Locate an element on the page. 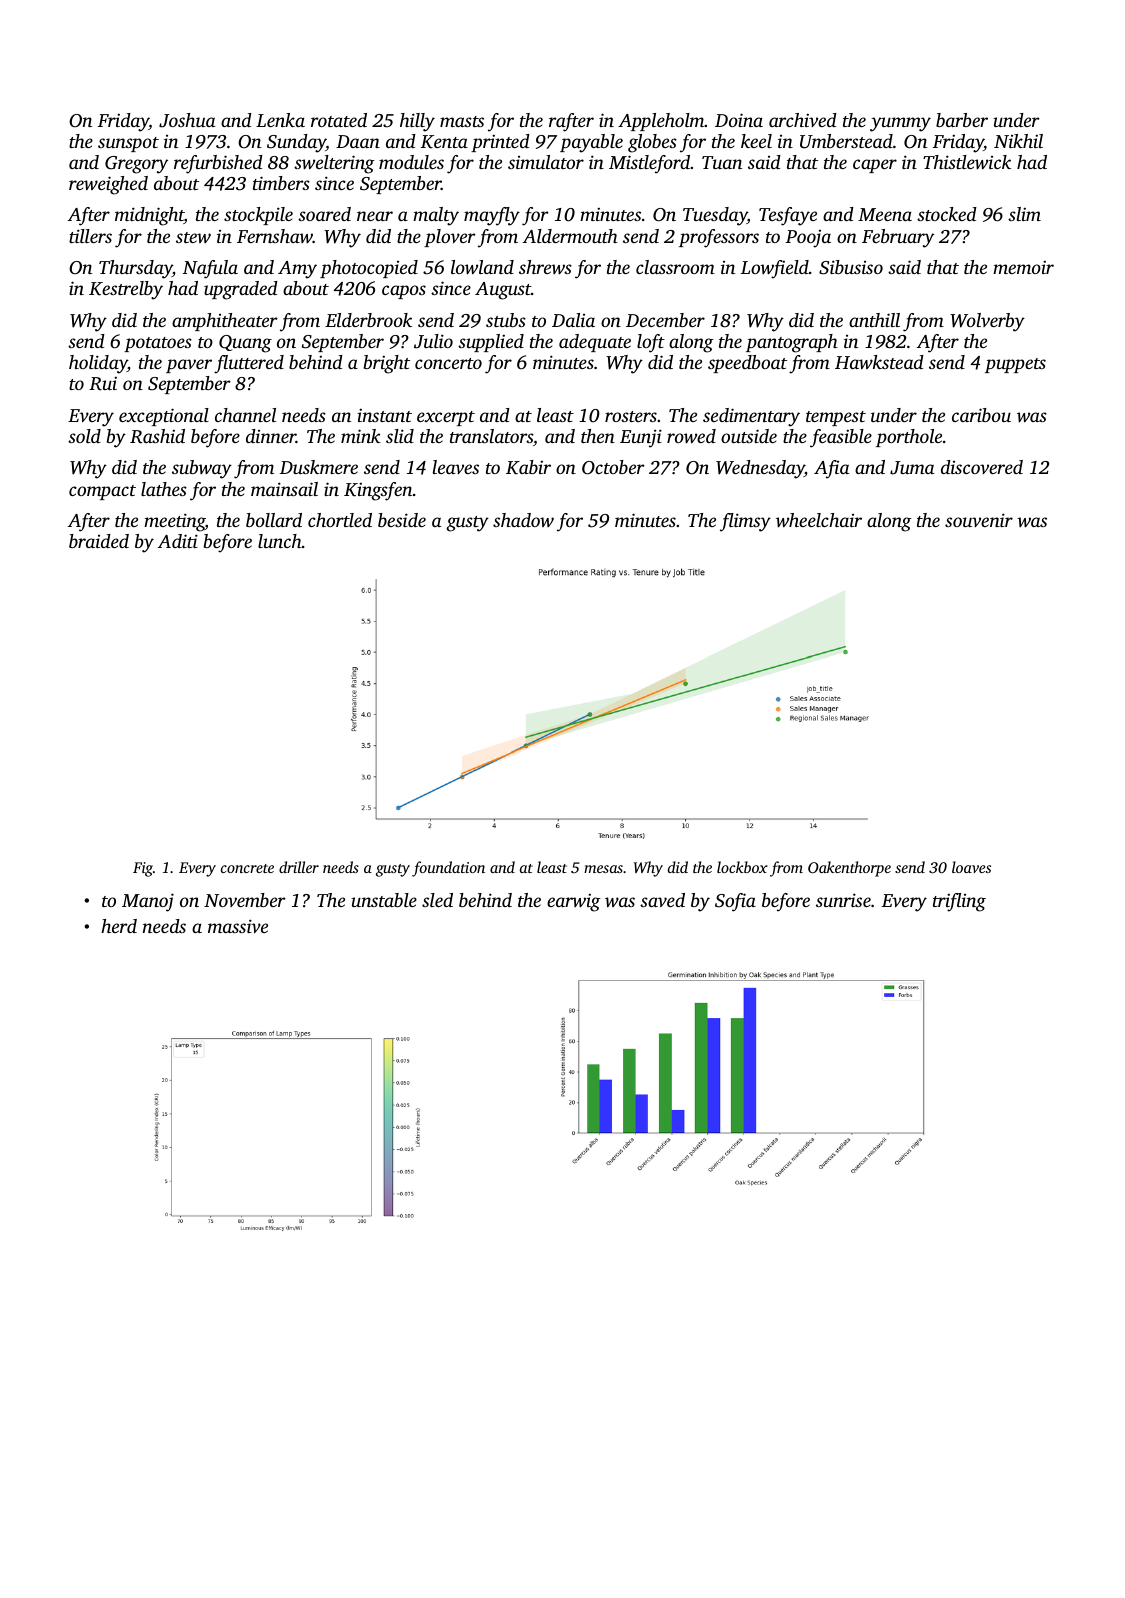 The image size is (1125, 1598). barber is located at coordinates (962, 120).
